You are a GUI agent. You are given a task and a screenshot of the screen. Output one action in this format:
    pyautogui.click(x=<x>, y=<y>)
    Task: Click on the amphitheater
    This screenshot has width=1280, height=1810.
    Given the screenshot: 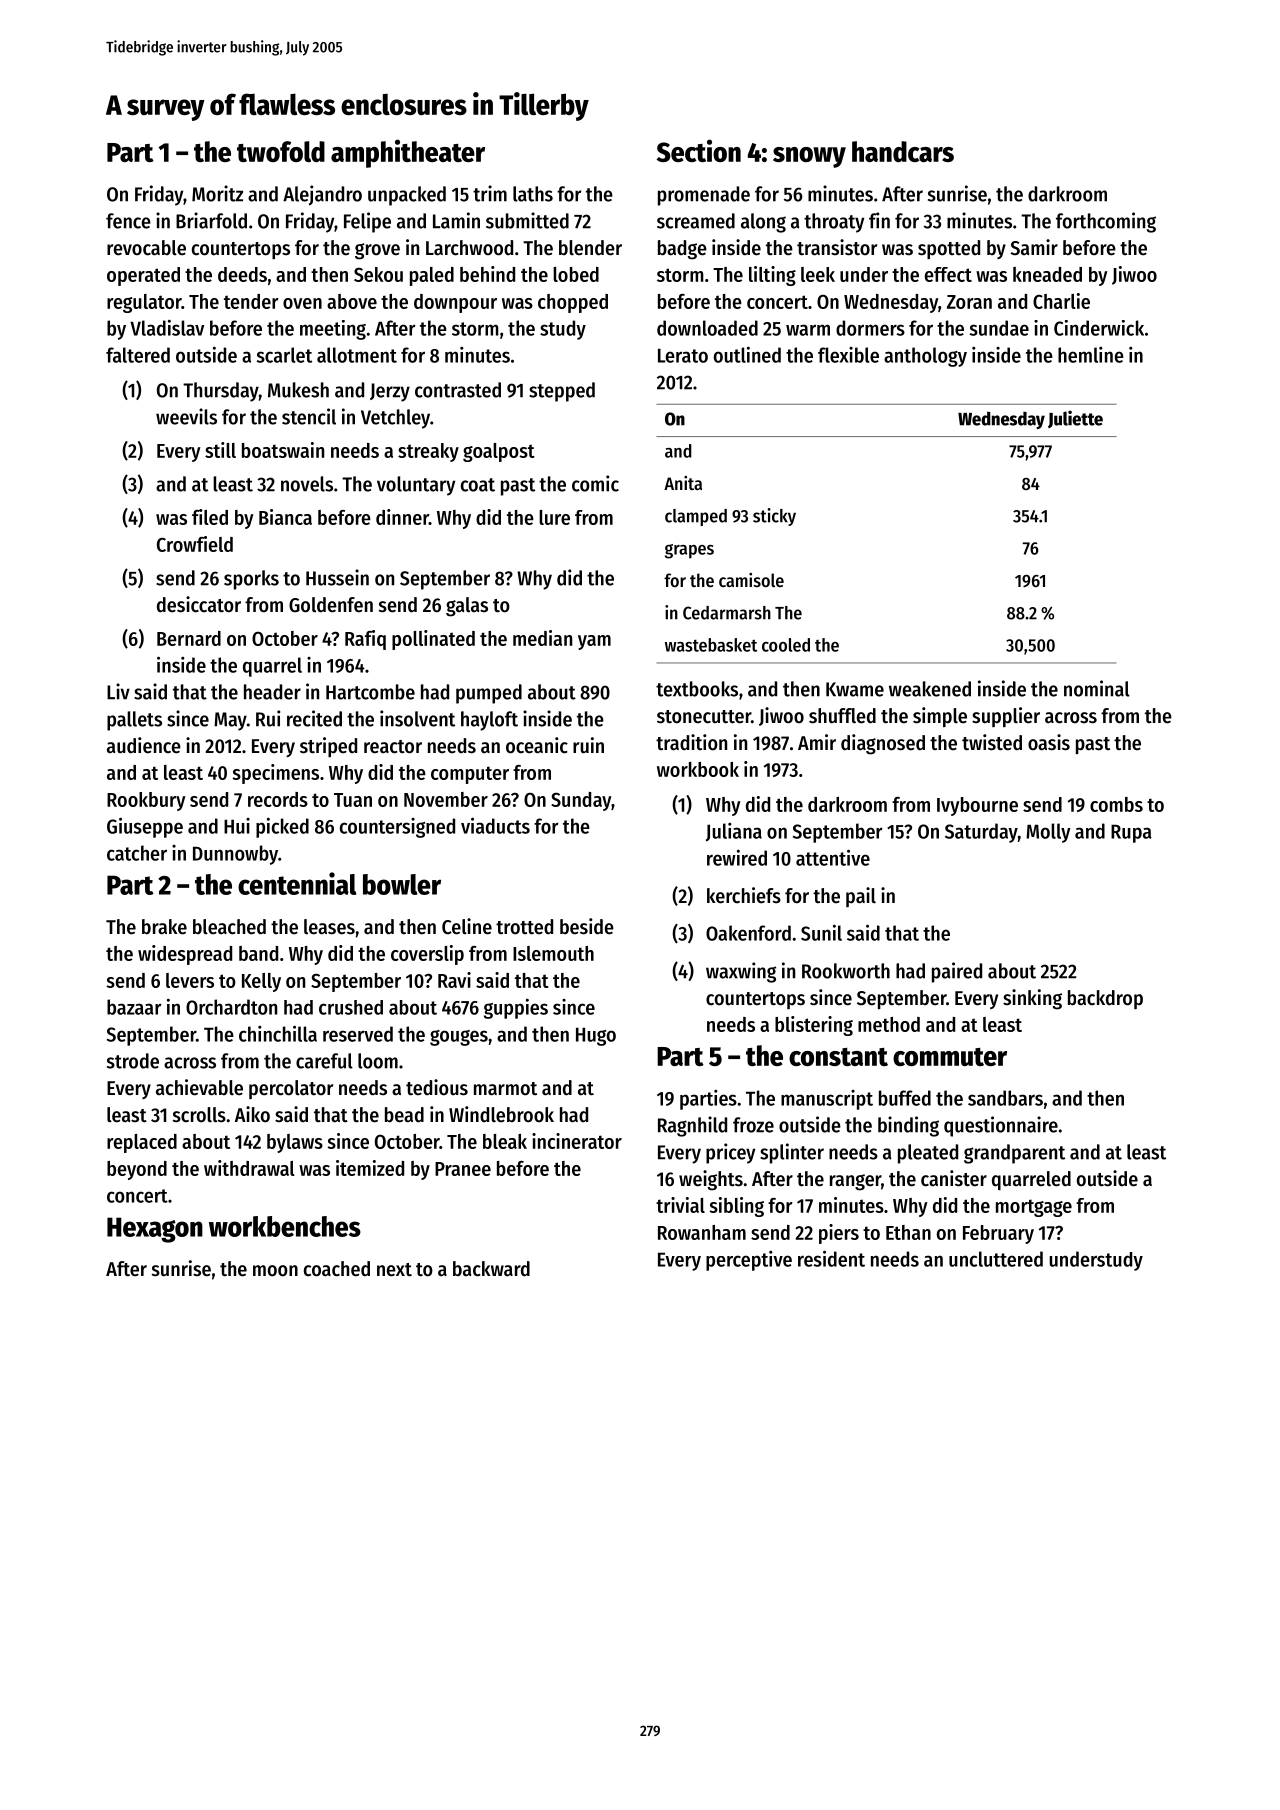 What is the action you would take?
    pyautogui.click(x=408, y=153)
